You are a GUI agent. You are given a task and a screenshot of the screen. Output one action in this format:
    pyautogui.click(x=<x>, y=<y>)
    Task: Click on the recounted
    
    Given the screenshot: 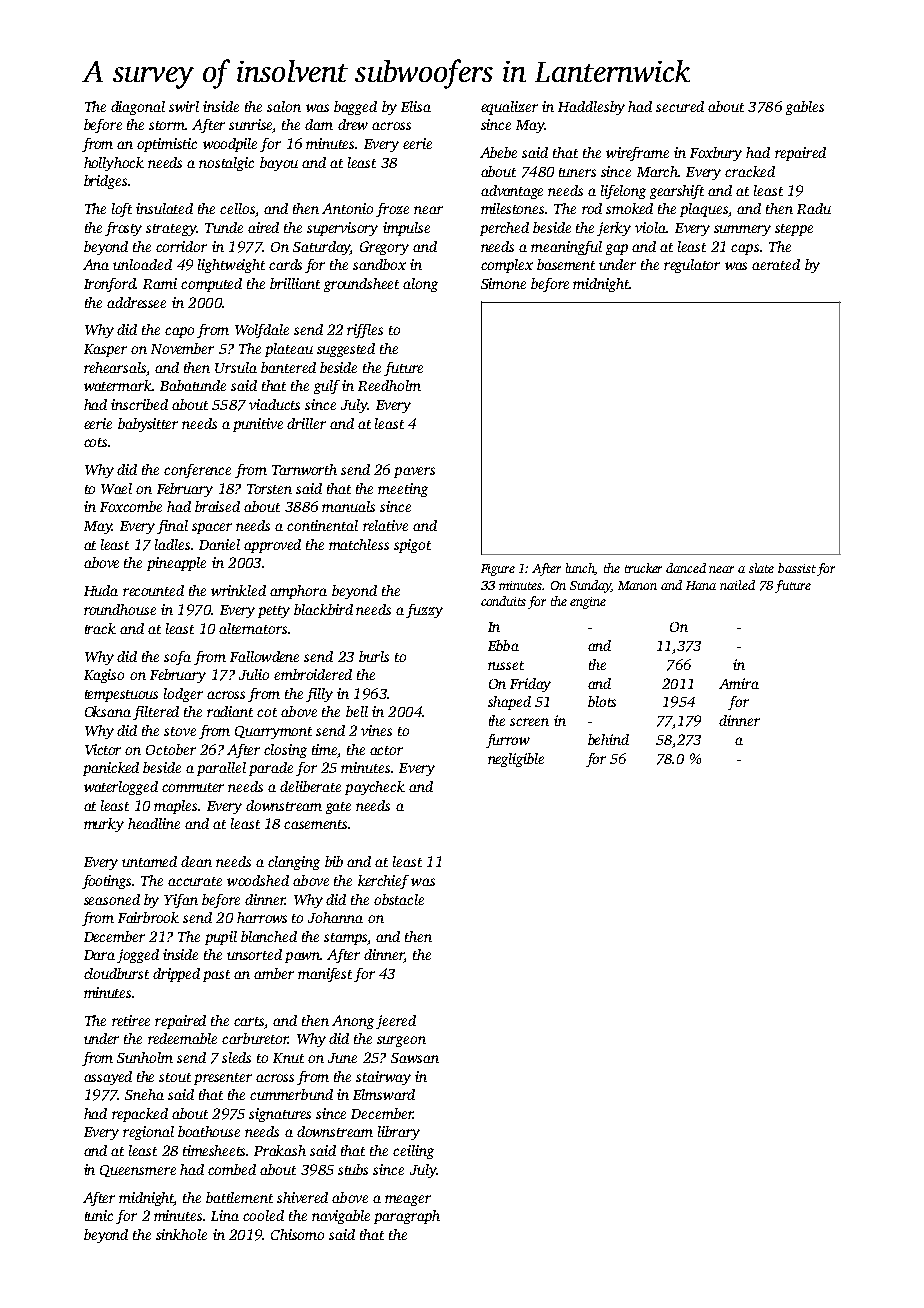 What is the action you would take?
    pyautogui.click(x=153, y=590)
